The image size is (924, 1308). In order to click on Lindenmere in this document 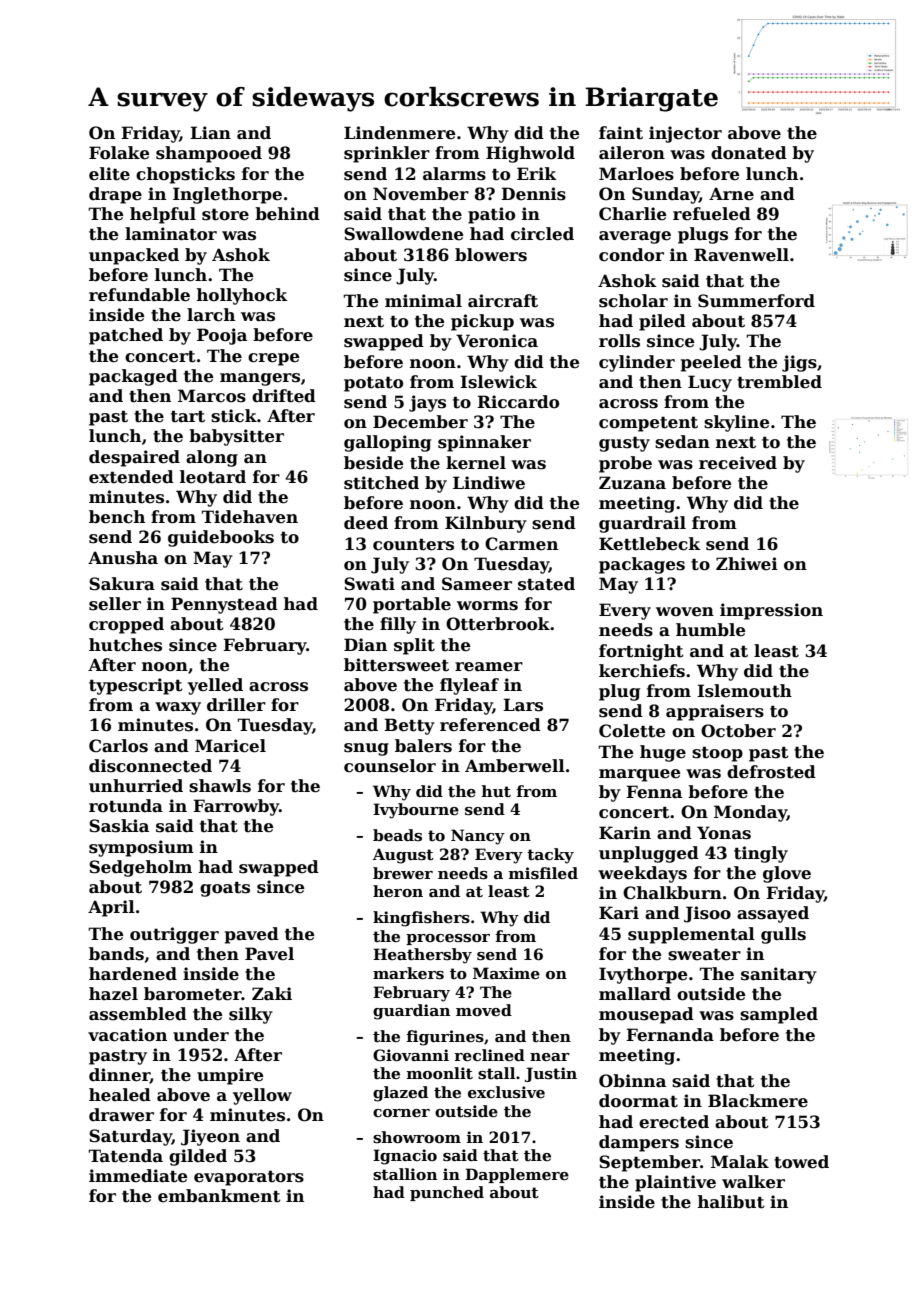, I will do `click(399, 133)`.
